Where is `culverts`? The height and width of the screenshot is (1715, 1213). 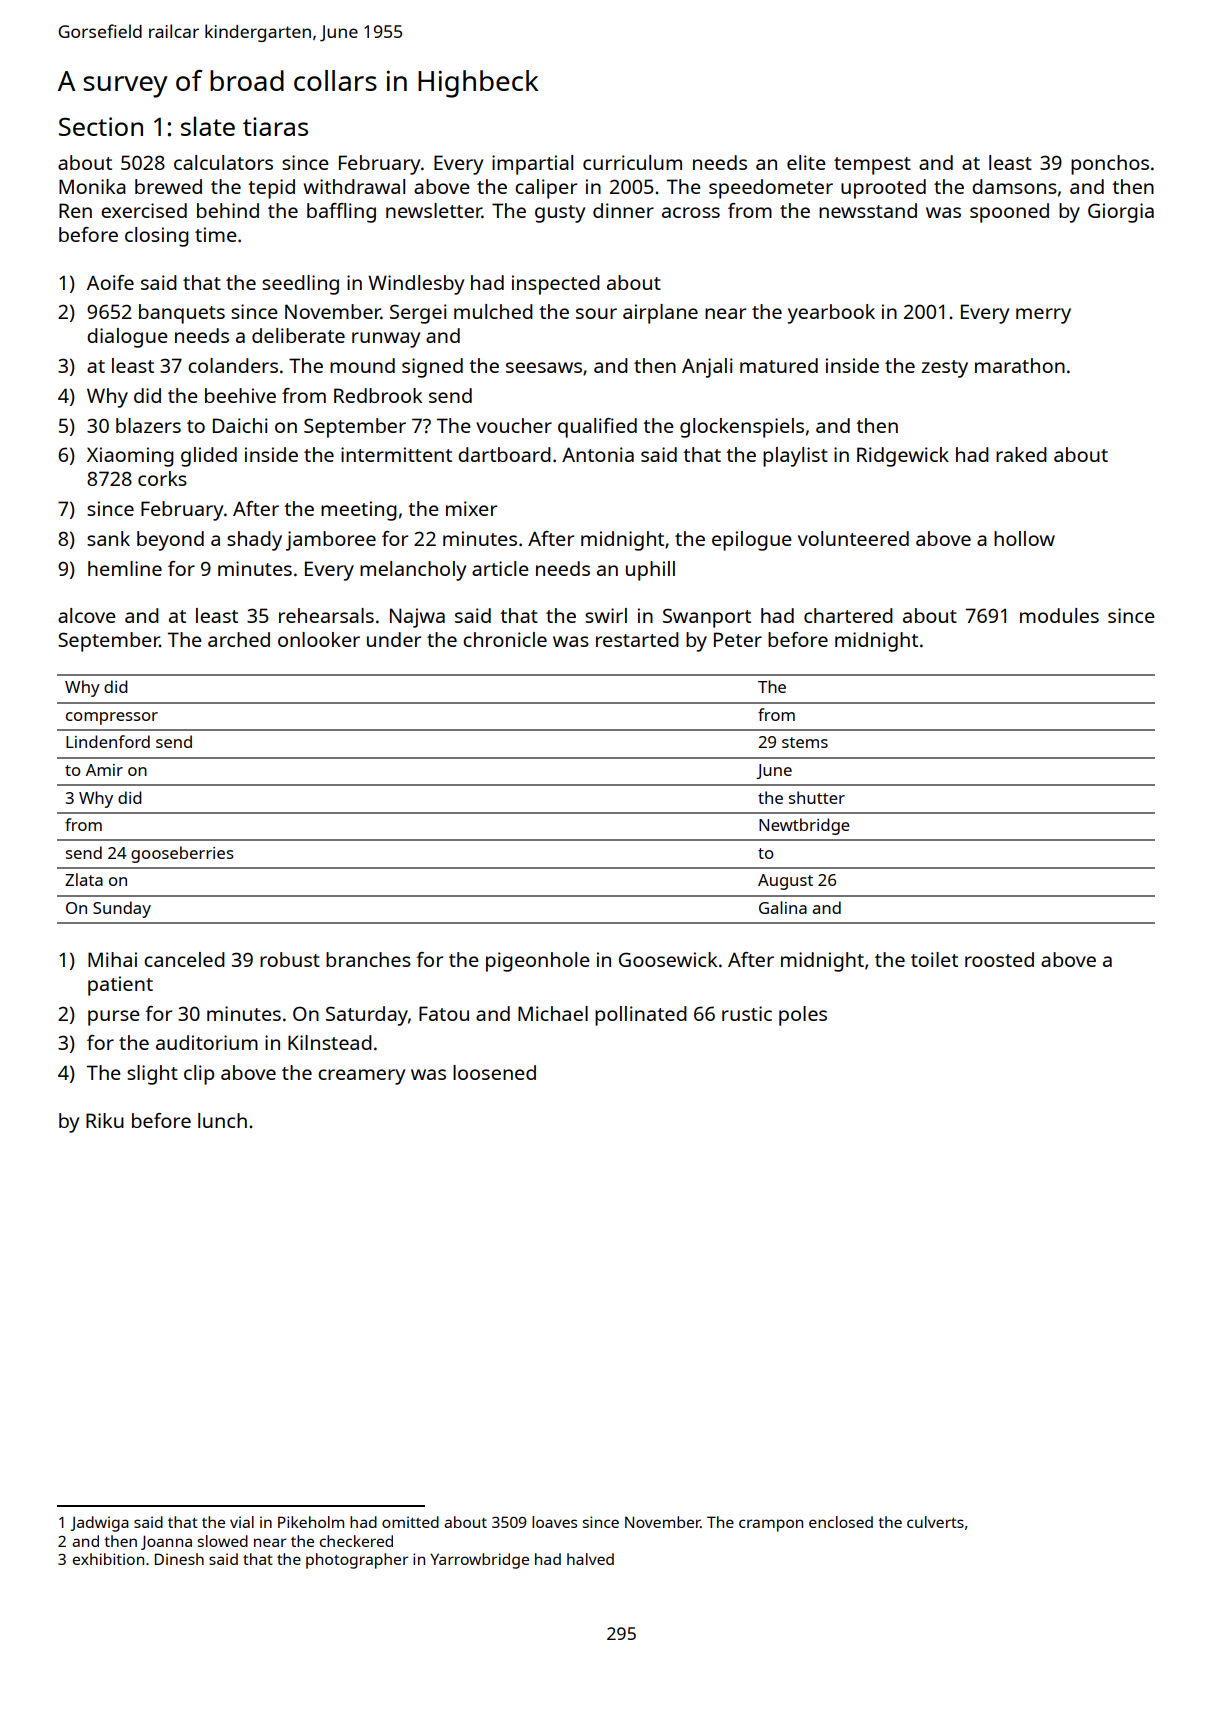
culverts is located at coordinates (935, 1522).
